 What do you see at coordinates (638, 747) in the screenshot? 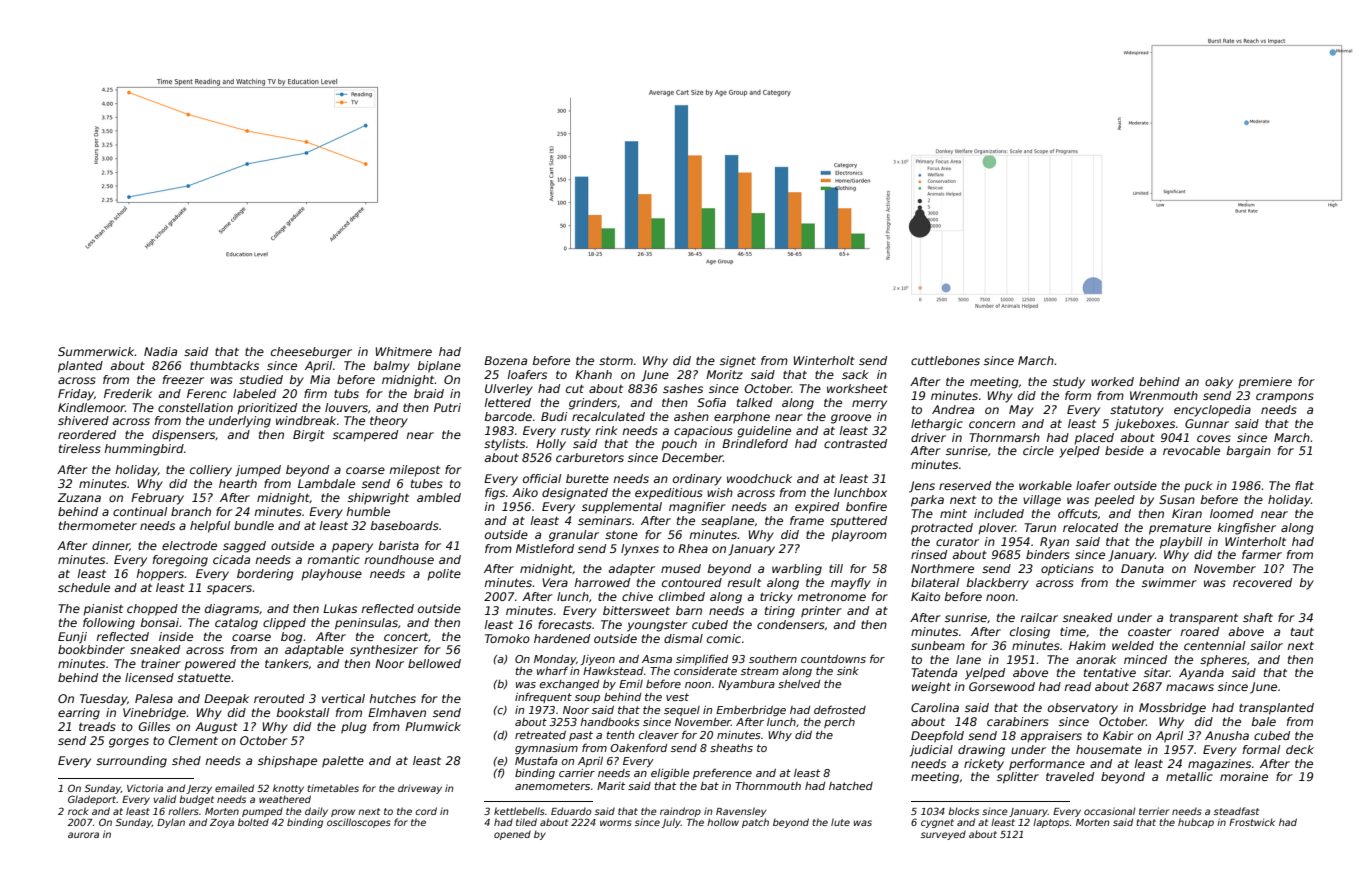
I see `Oakenford` at bounding box center [638, 747].
